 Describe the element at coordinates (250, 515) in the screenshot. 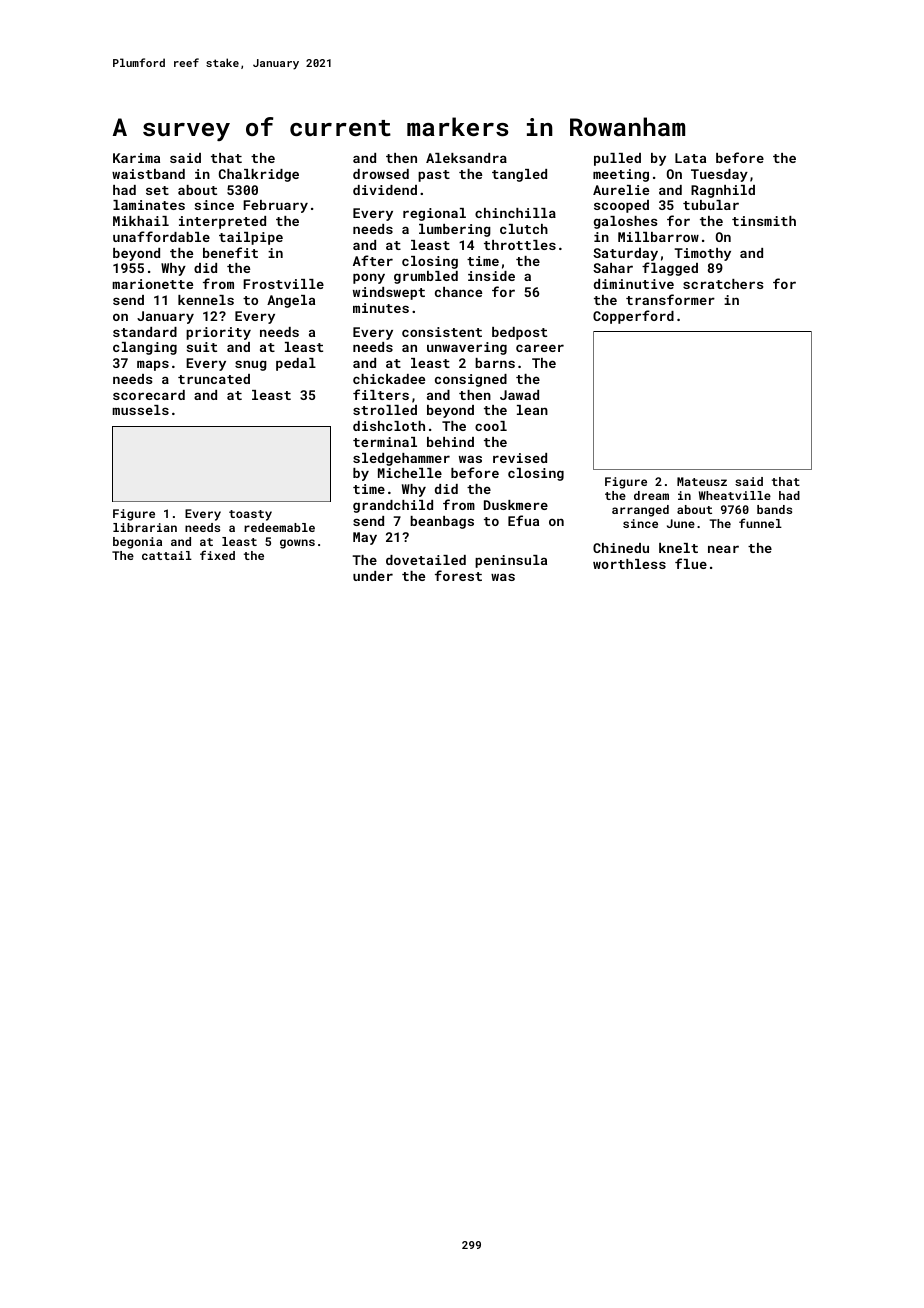

I see `toasty` at that location.
